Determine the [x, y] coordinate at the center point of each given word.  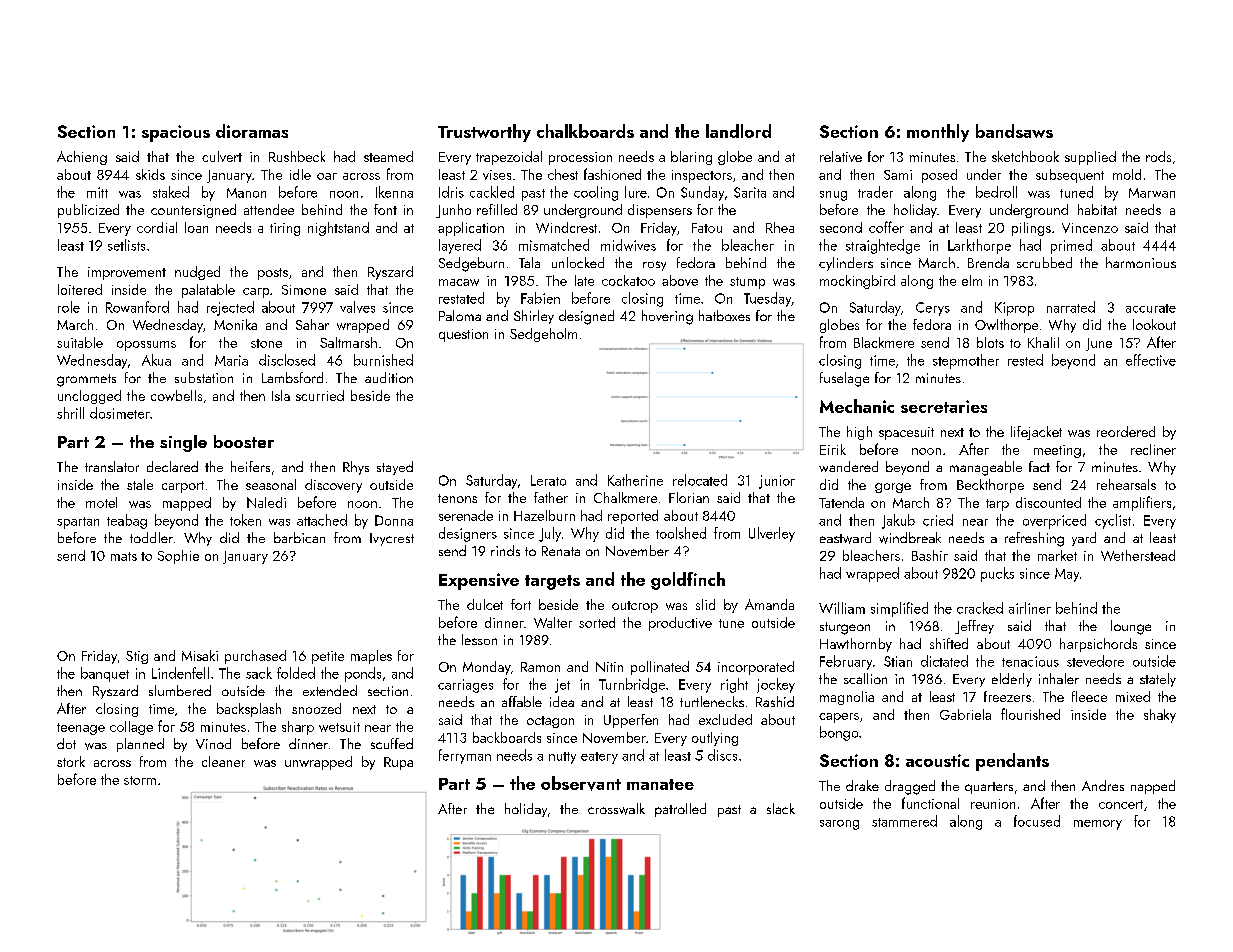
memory [1098, 825]
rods [1158, 156]
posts [273, 274]
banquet [105, 674]
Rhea [780, 227]
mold [1127, 174]
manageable [986, 468]
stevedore [1095, 661]
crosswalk [616, 809]
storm [140, 780]
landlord [738, 131]
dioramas [252, 131]
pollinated [660, 668]
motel [101, 502]
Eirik [833, 449]
